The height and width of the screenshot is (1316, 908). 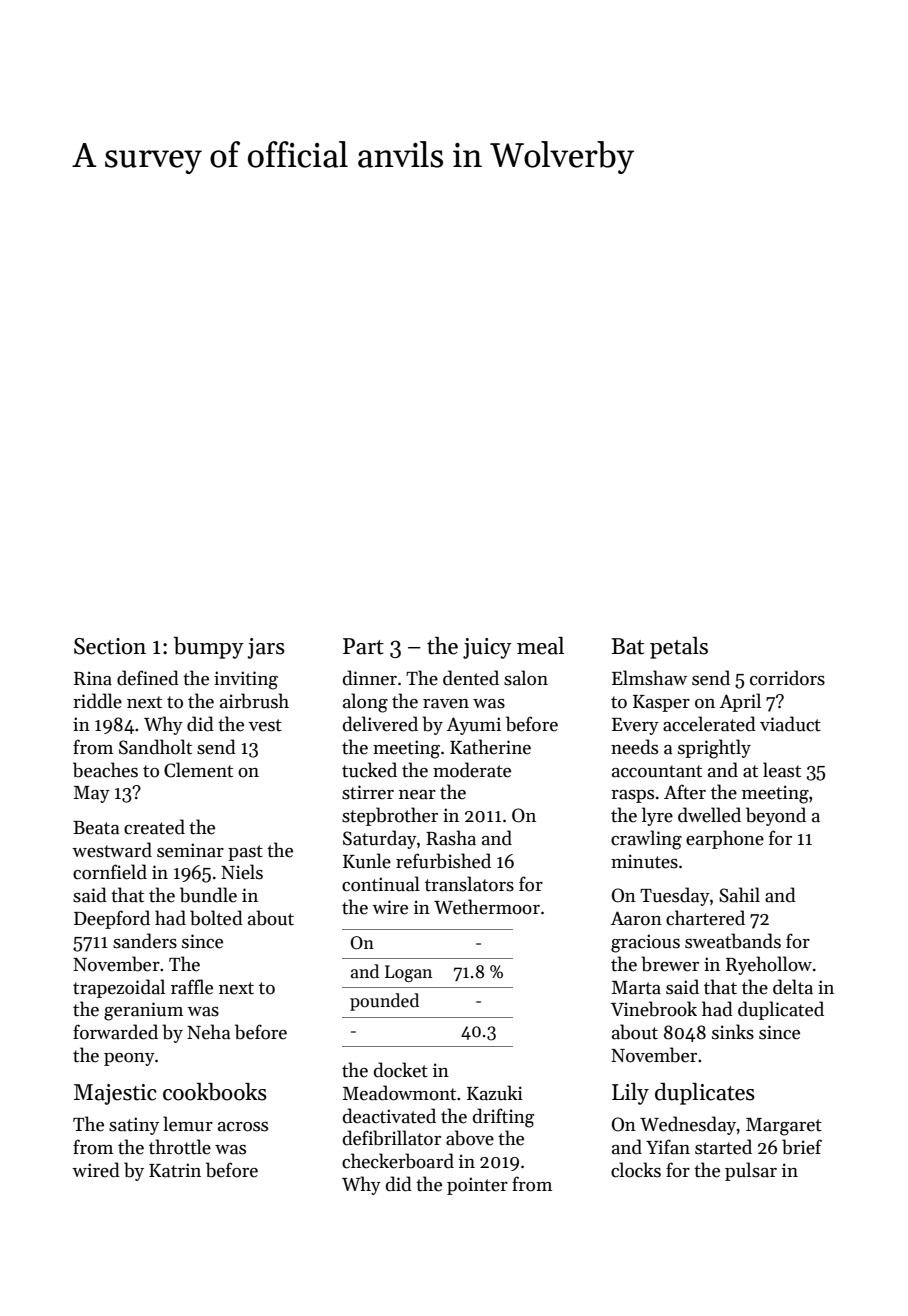 What do you see at coordinates (363, 646) in the screenshot?
I see `Part` at bounding box center [363, 646].
